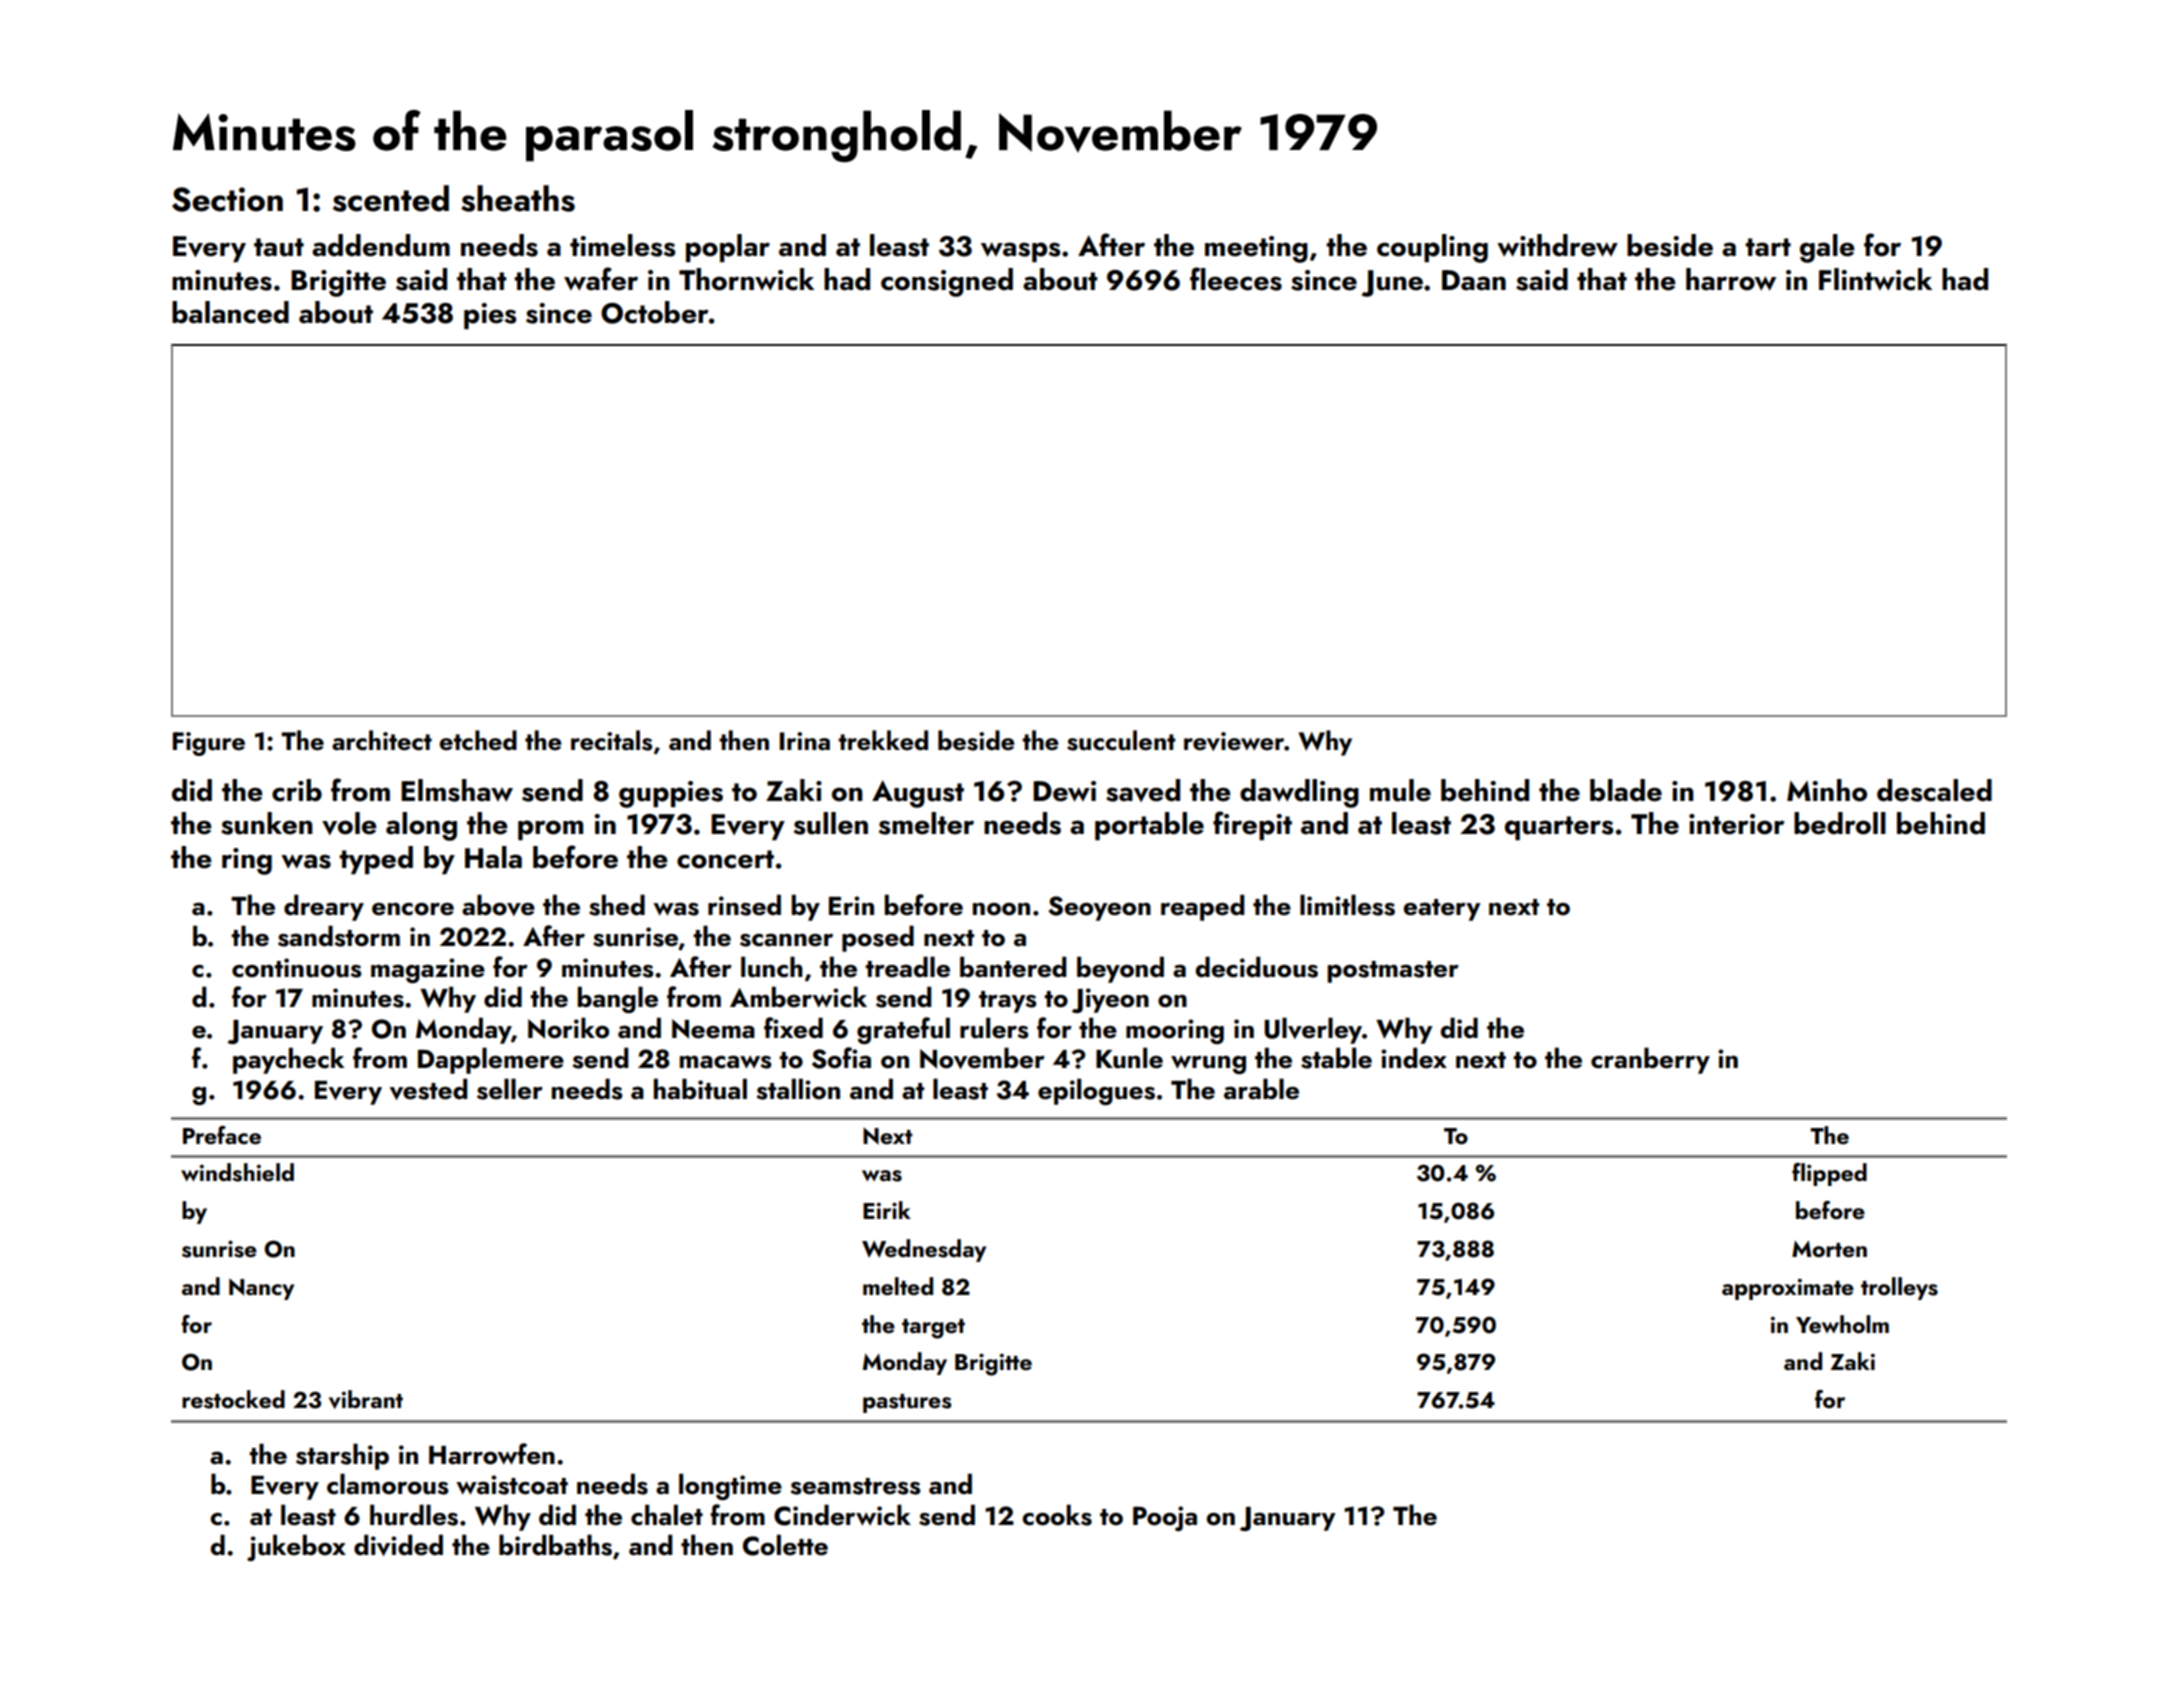  Describe the element at coordinates (555, 1545) in the screenshot. I see `birdbaths` at that location.
